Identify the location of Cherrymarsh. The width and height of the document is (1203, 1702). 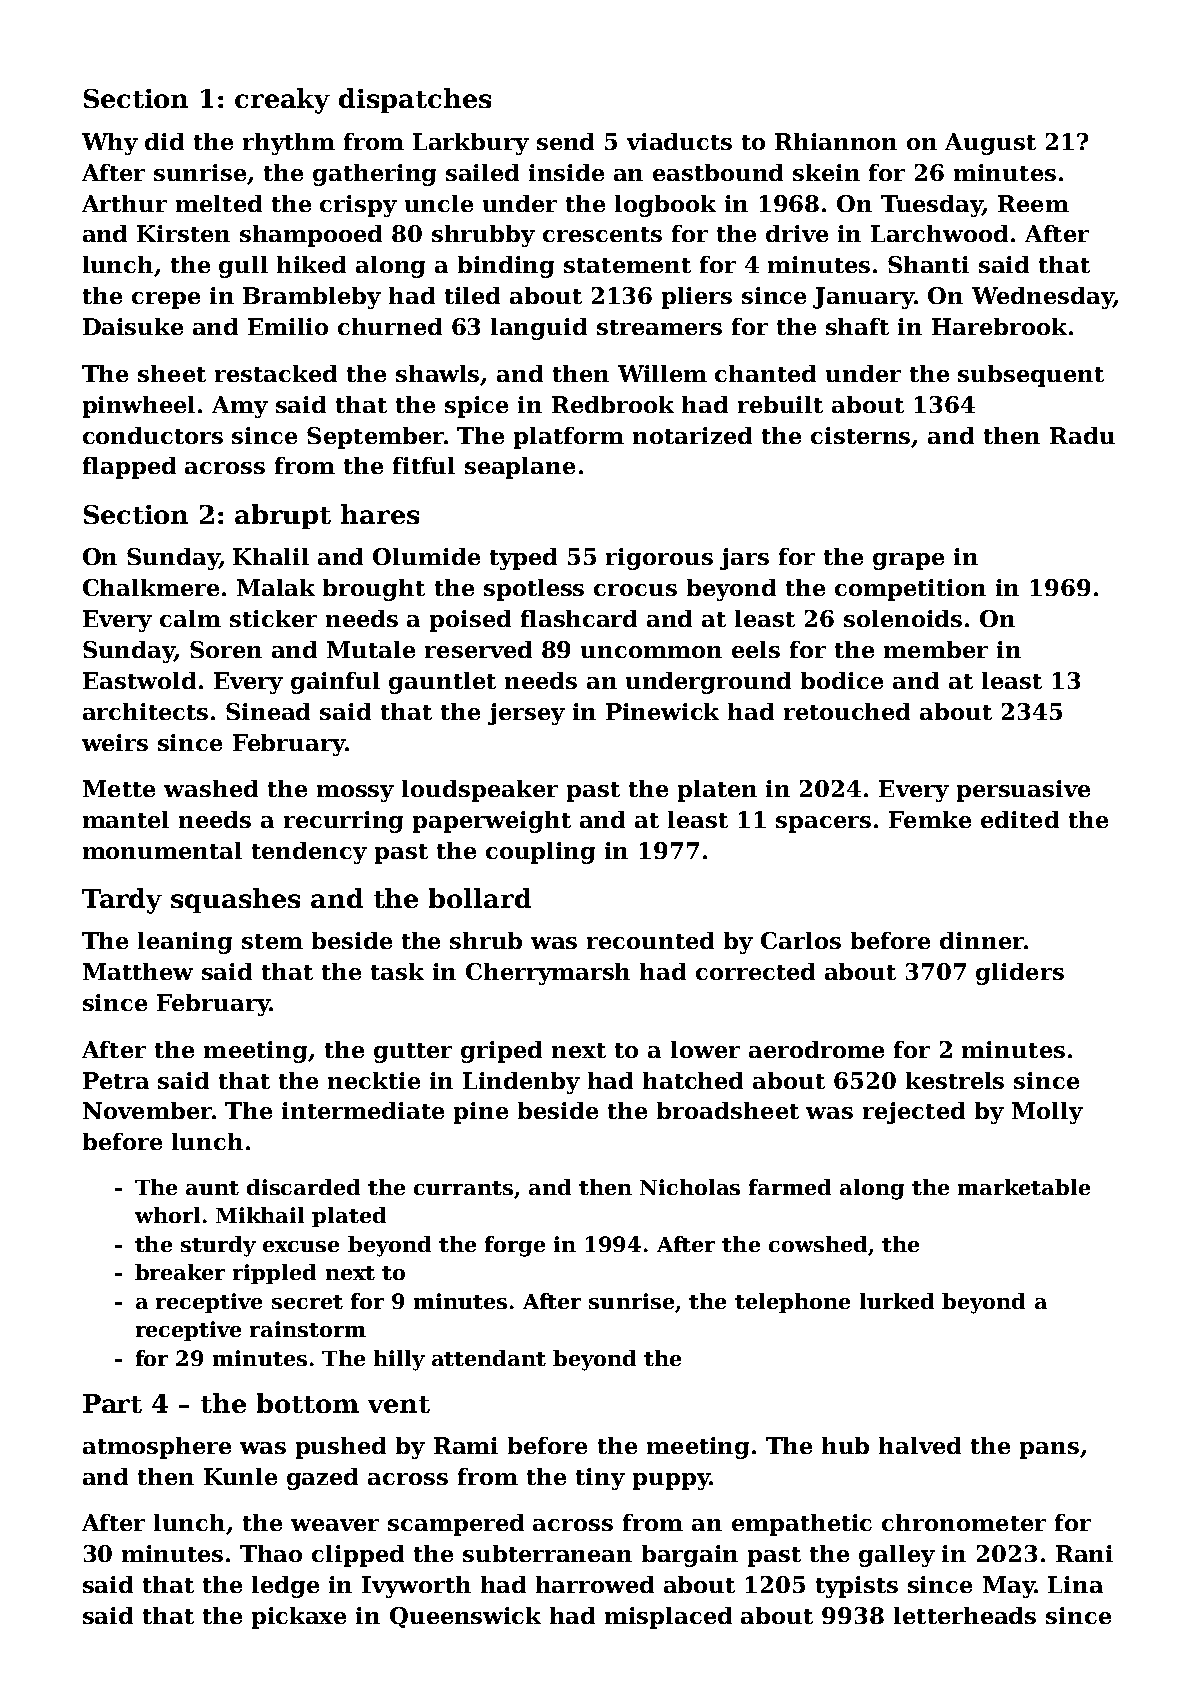
(548, 974).
